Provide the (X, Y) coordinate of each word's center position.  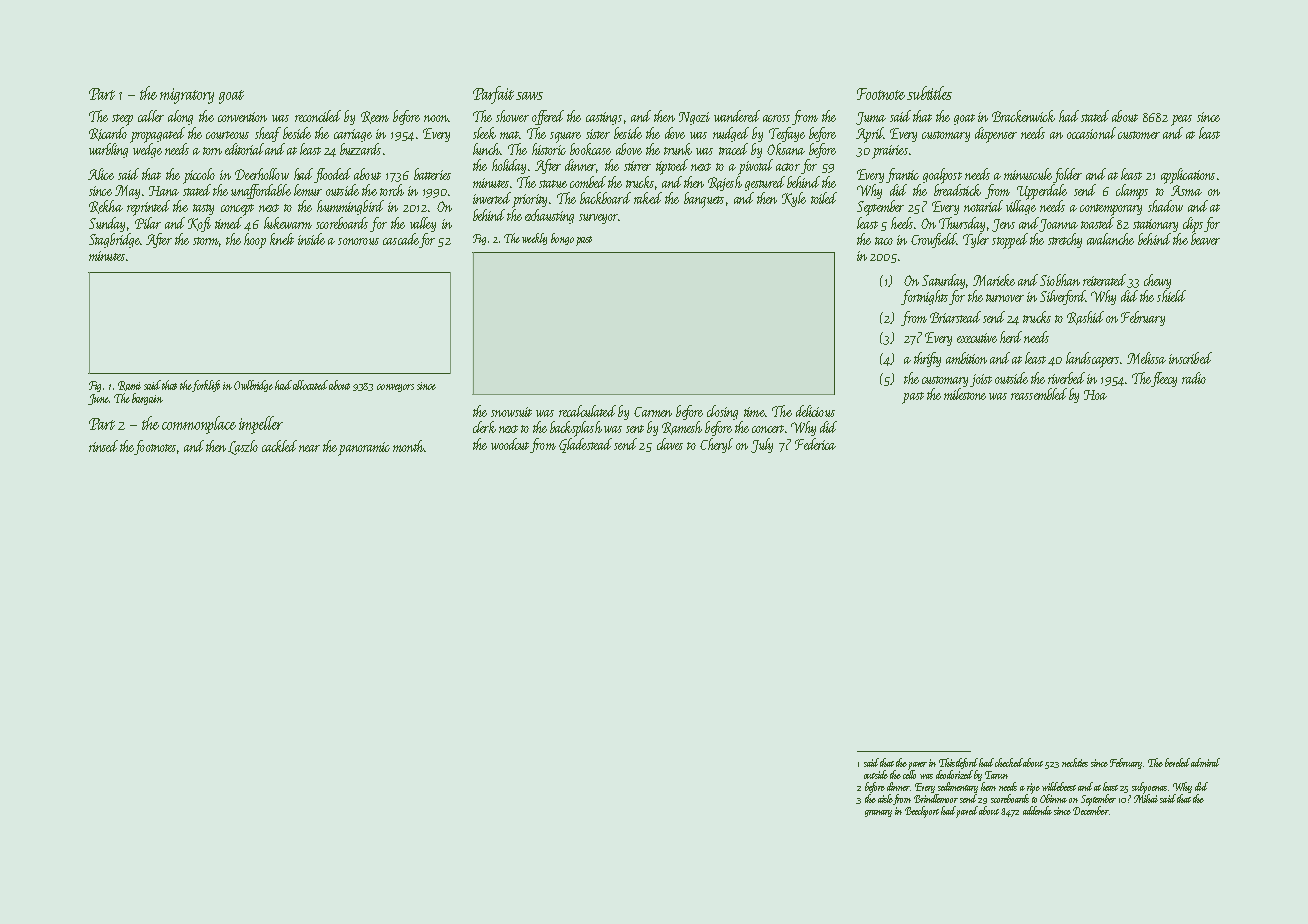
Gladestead (585, 445)
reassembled (1039, 394)
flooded (332, 175)
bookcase (590, 149)
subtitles (929, 93)
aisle (885, 798)
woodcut (510, 444)
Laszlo (243, 447)
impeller (261, 425)
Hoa (1095, 395)
